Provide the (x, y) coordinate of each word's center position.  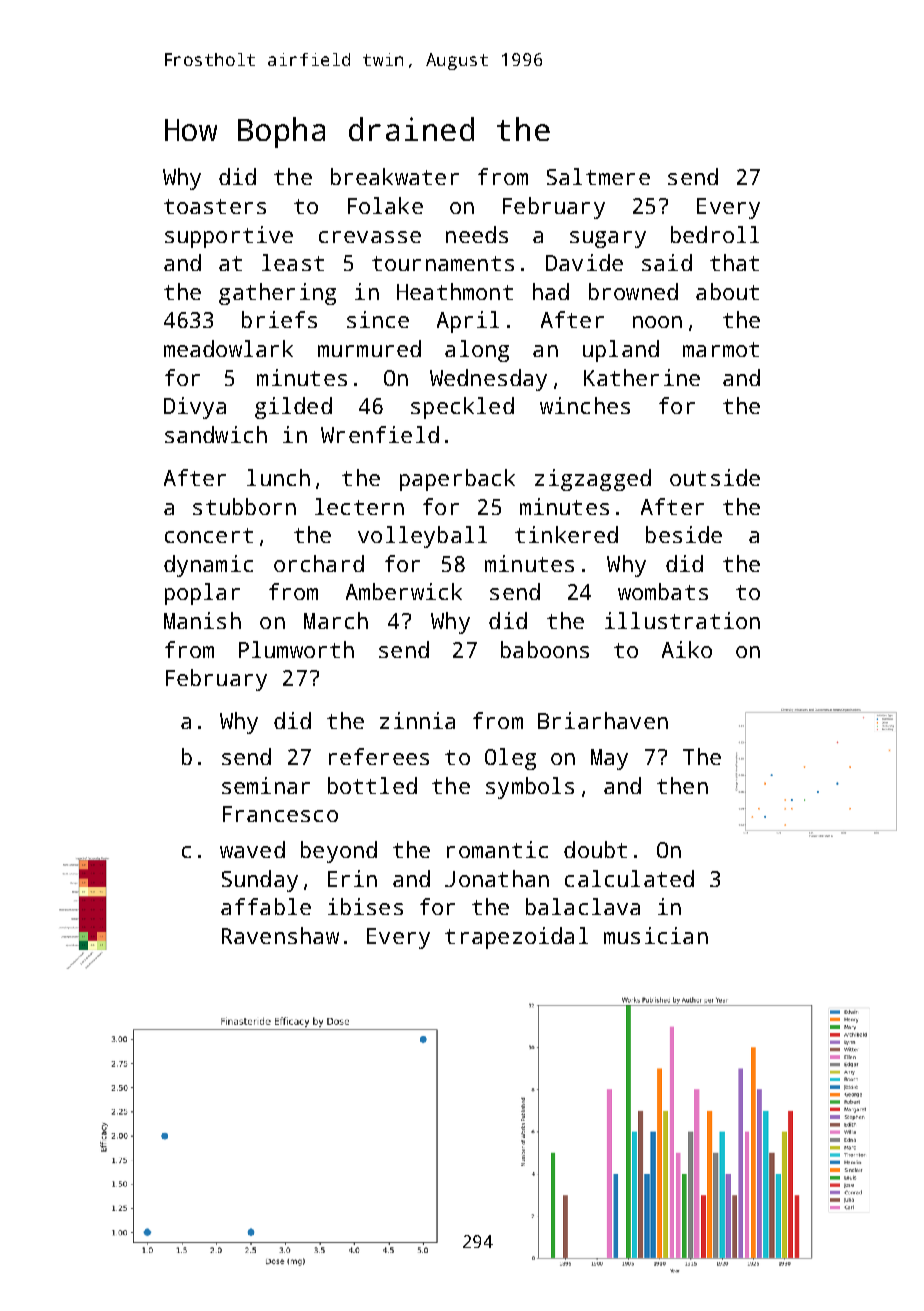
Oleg (510, 759)
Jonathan (497, 878)
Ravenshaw (280, 935)
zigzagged (593, 480)
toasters (215, 206)
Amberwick (404, 591)
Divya (195, 408)
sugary (608, 239)
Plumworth (296, 649)
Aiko (687, 649)
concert (209, 535)
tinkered (566, 534)
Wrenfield (380, 434)
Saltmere (598, 176)
